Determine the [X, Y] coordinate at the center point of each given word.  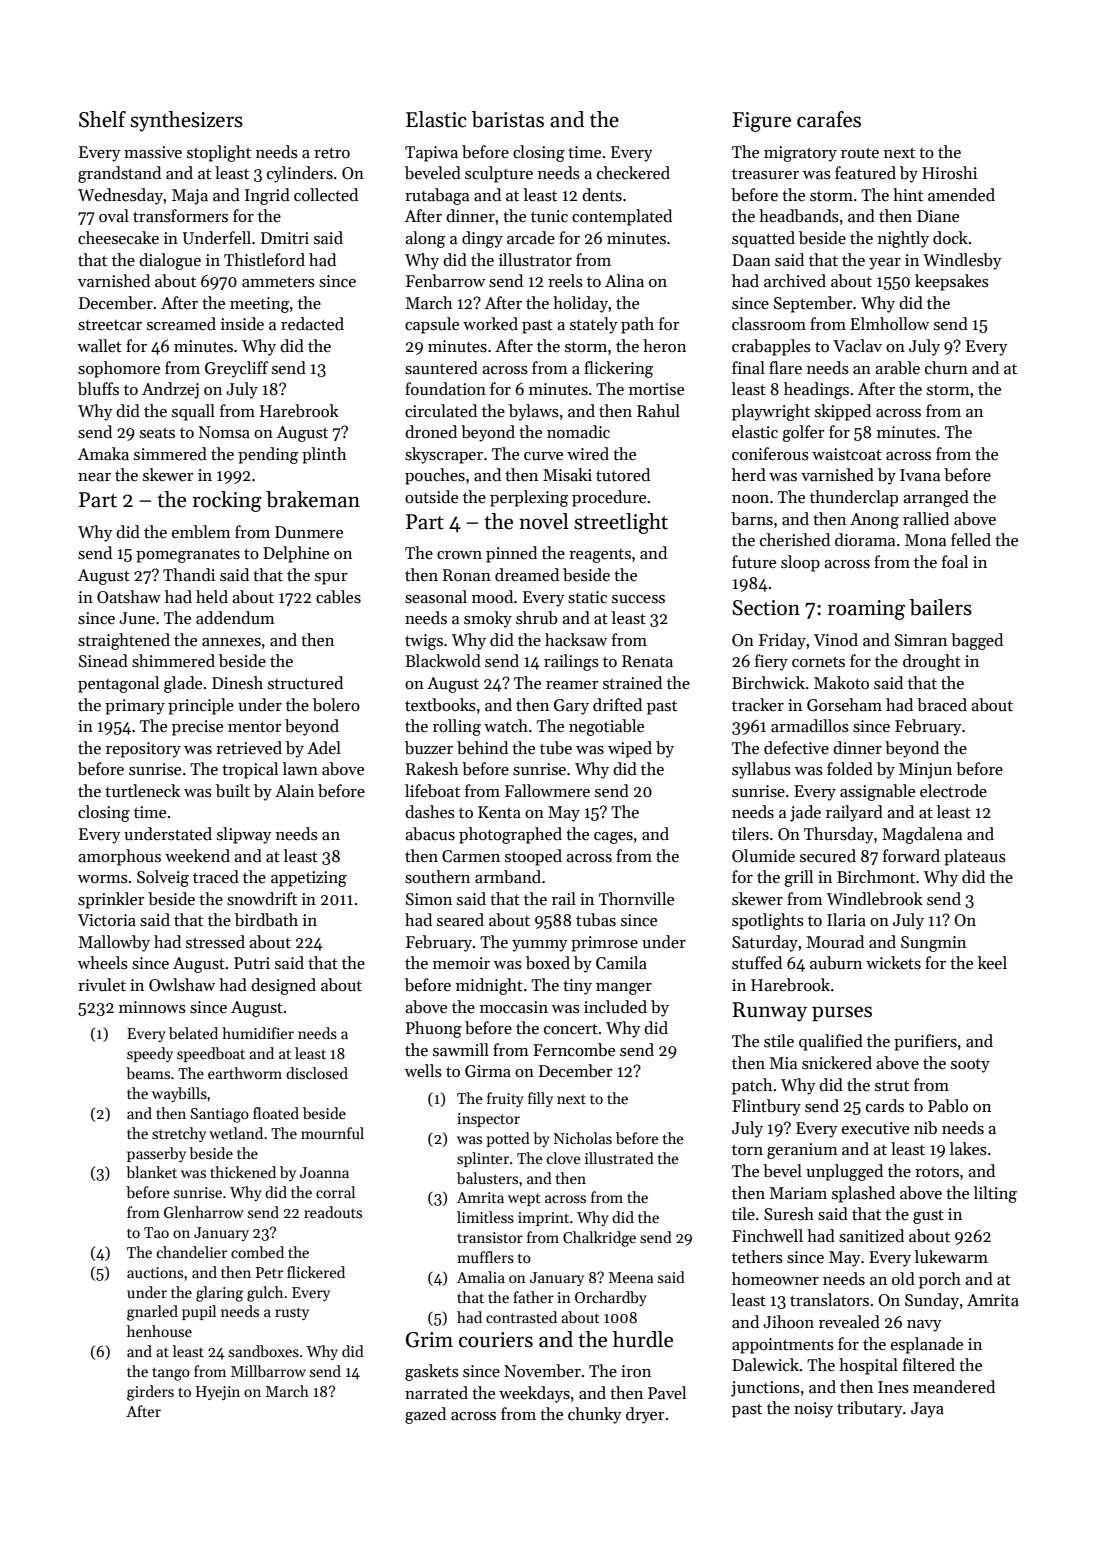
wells [423, 1071]
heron [664, 346]
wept [524, 1199]
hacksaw [576, 640]
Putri [252, 963]
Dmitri [285, 238]
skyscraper [444, 455]
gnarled [152, 1313]
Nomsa [224, 432]
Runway [769, 1012]
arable [897, 368]
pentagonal [118, 684]
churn [946, 368]
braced [942, 705]
